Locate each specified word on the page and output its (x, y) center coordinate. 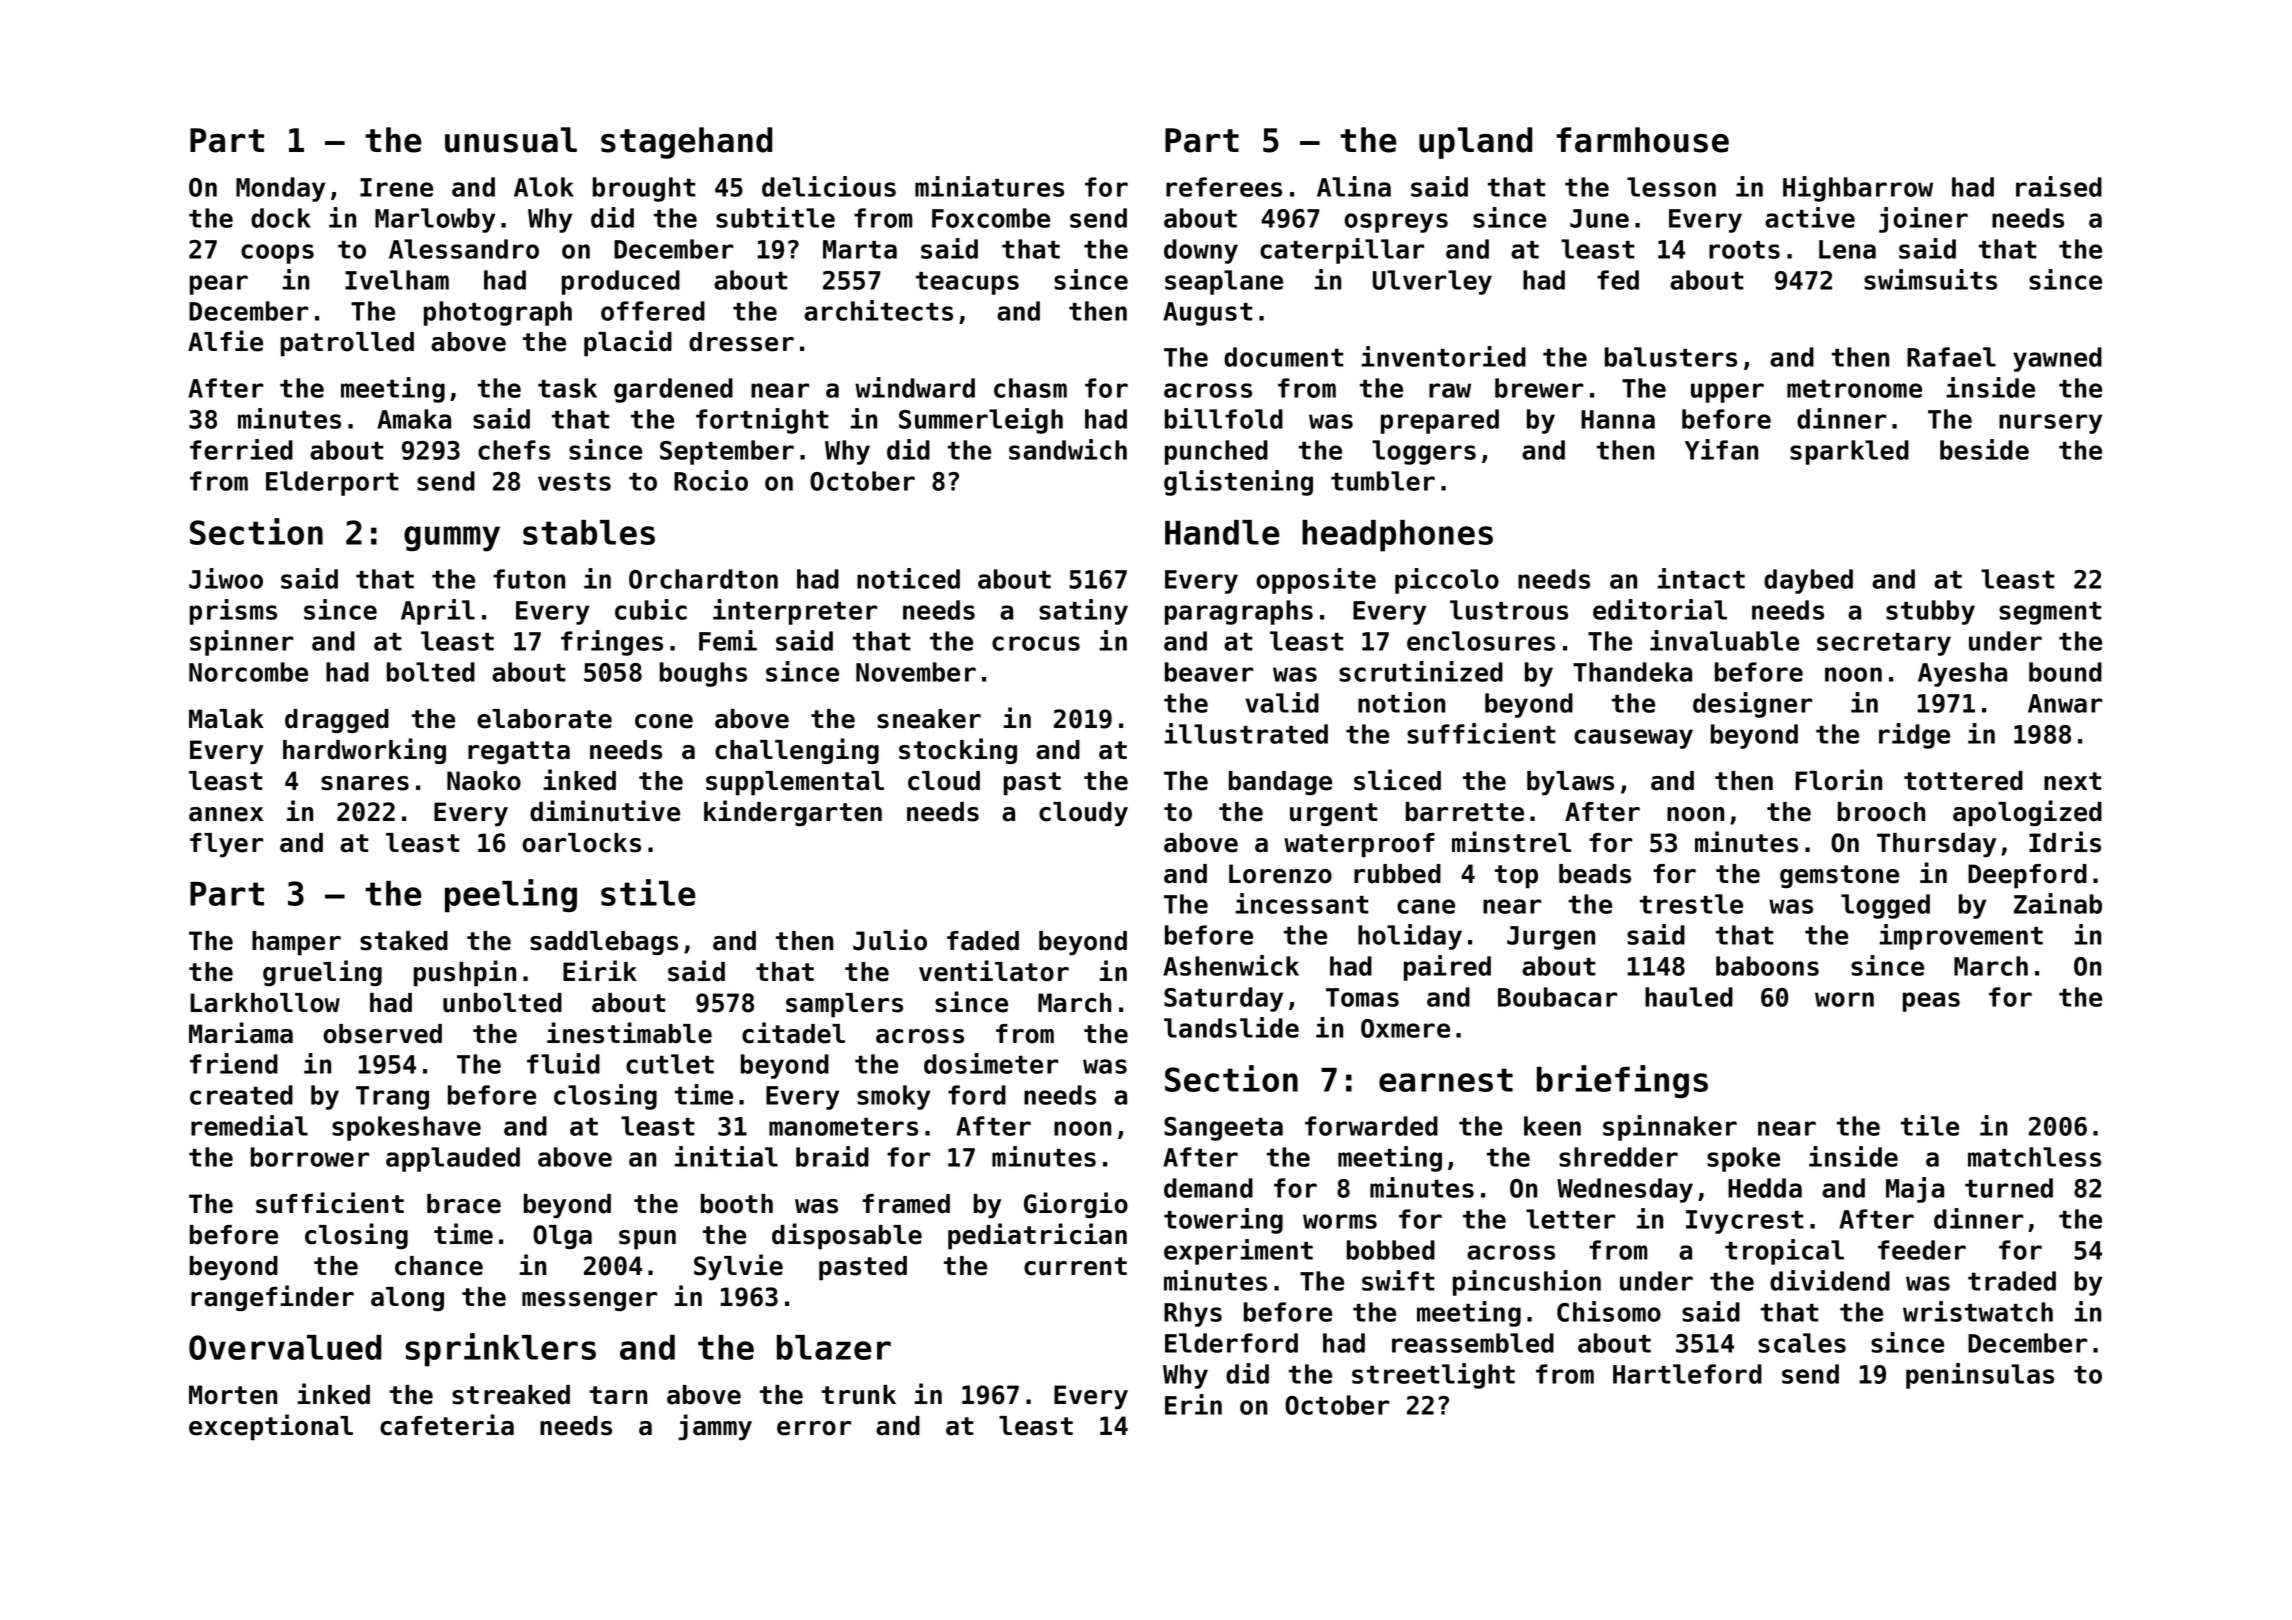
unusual (511, 140)
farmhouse (1642, 140)
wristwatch (1978, 1311)
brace (464, 1204)
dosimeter (991, 1063)
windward (915, 387)
